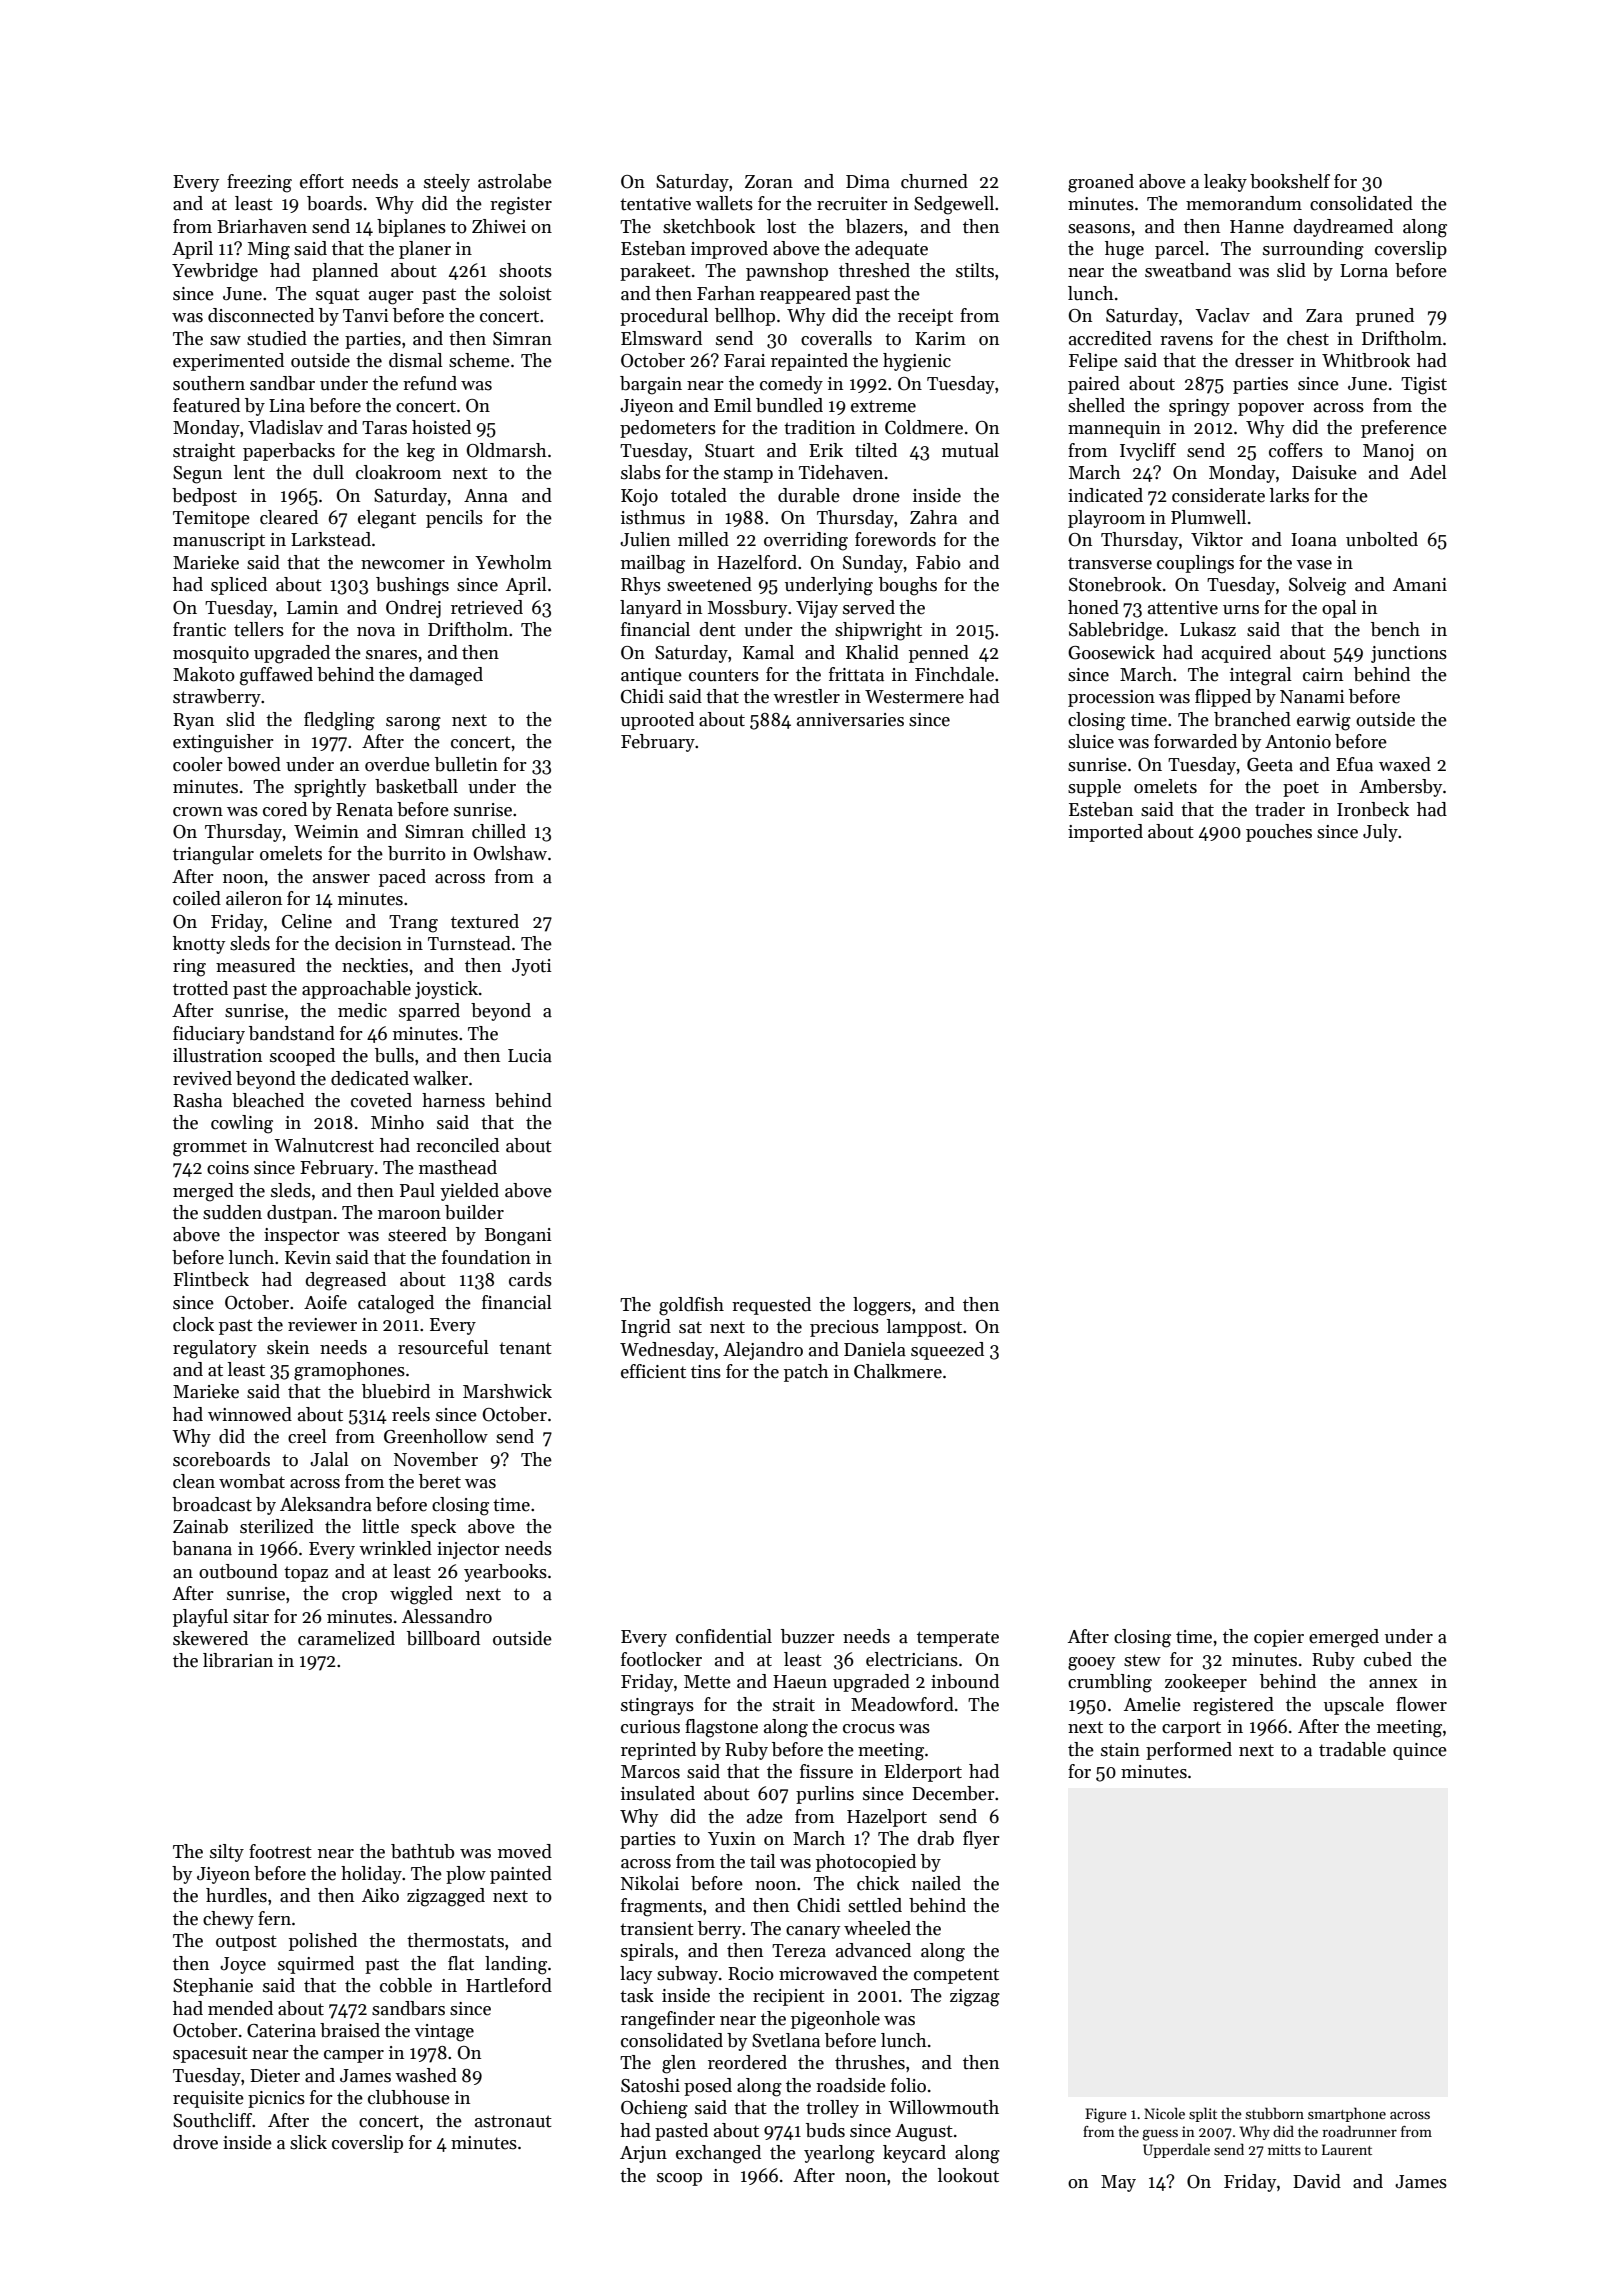 This screenshot has width=1620, height=2292. Describe the element at coordinates (1222, 315) in the screenshot. I see `Vaclav` at that location.
